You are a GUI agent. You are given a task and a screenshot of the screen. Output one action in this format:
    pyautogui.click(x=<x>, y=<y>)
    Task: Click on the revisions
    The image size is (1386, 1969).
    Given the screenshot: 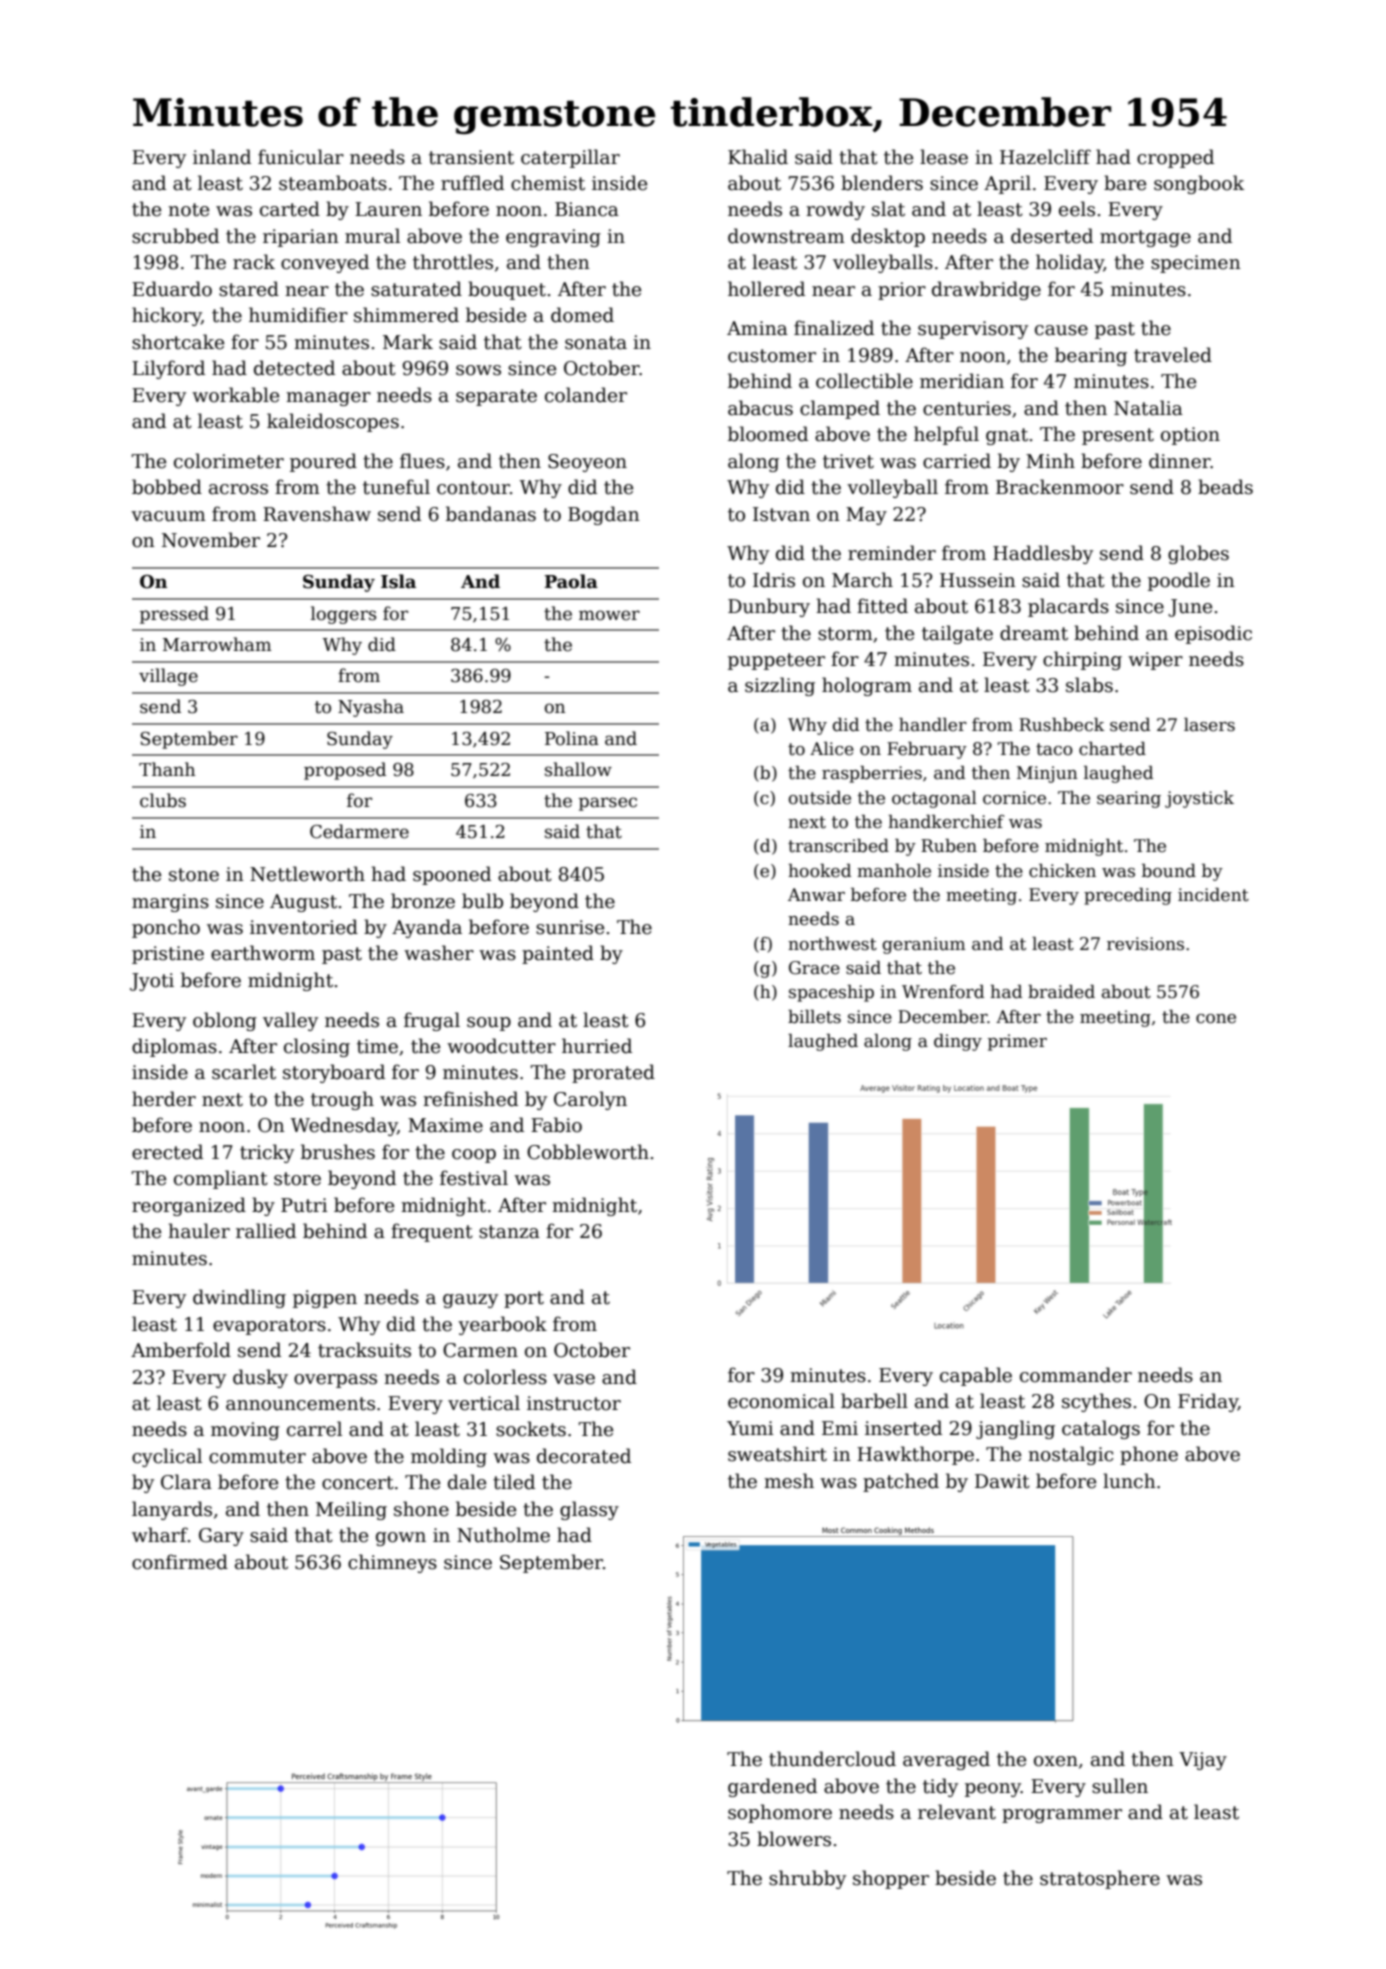 What is the action you would take?
    pyautogui.click(x=1145, y=944)
